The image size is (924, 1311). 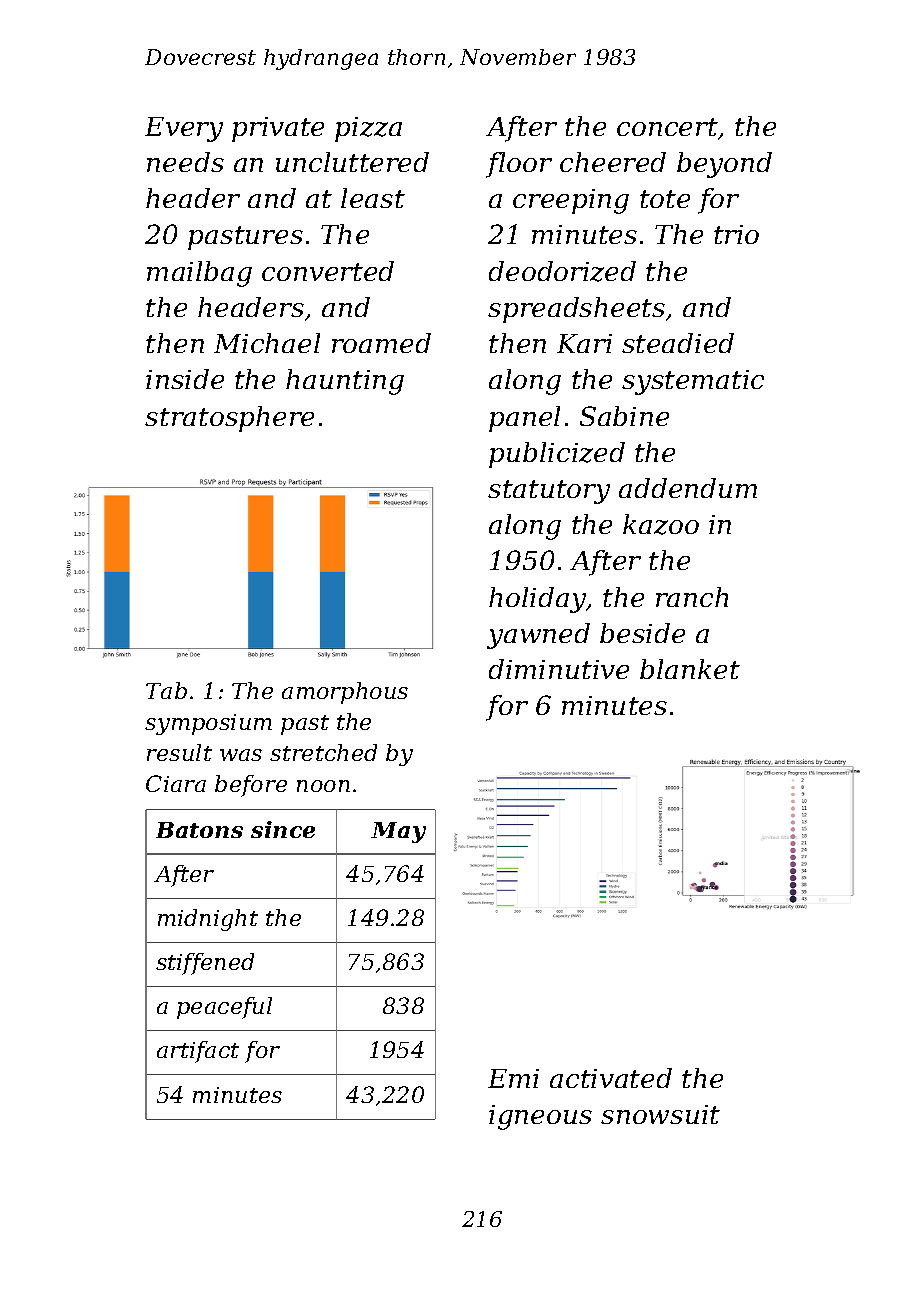 What do you see at coordinates (661, 524) in the screenshot?
I see `kazoo` at bounding box center [661, 524].
